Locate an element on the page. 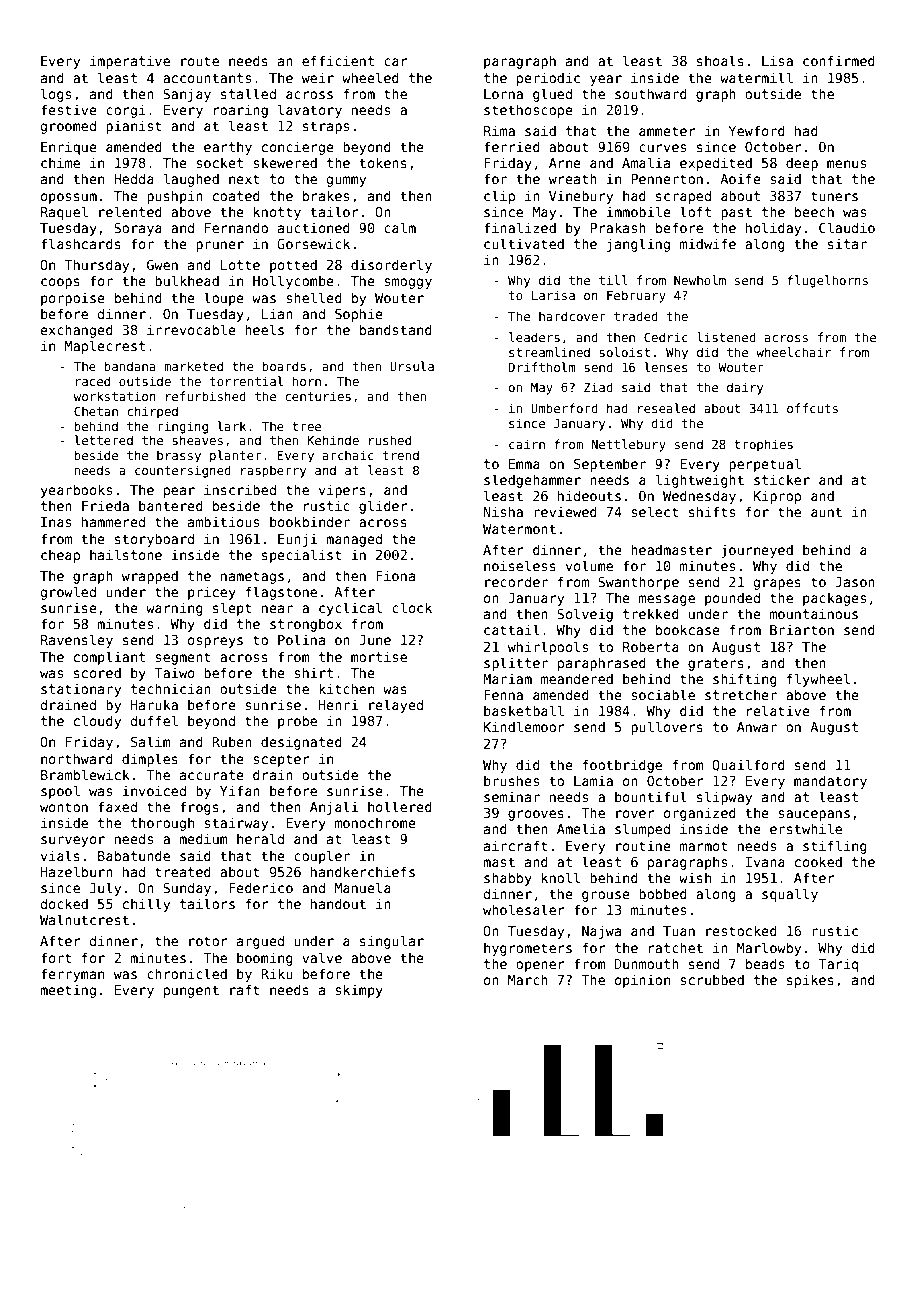 This document has height=1308, width=924. route is located at coordinates (200, 61).
